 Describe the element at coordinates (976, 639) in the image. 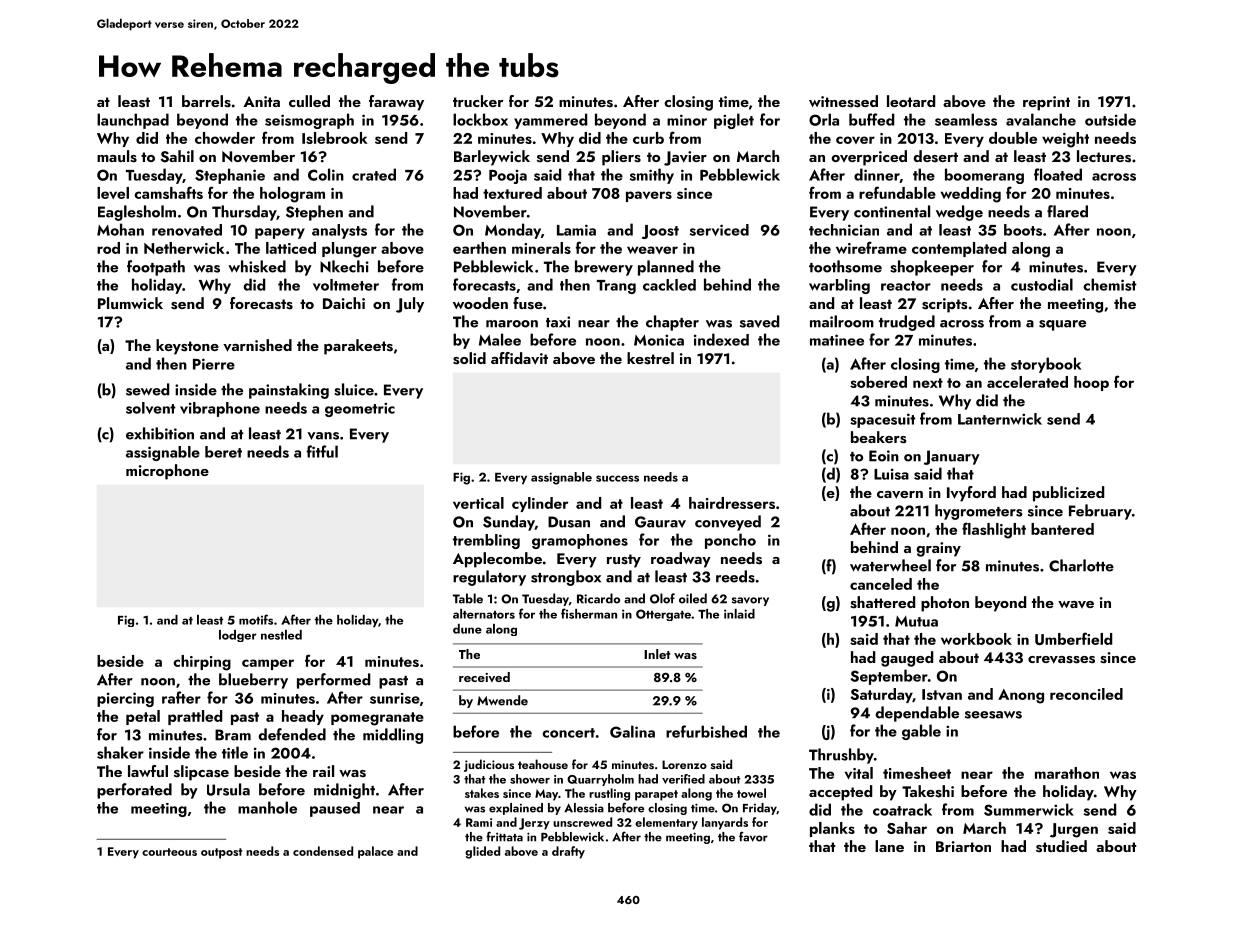

I see `workbook` at that location.
